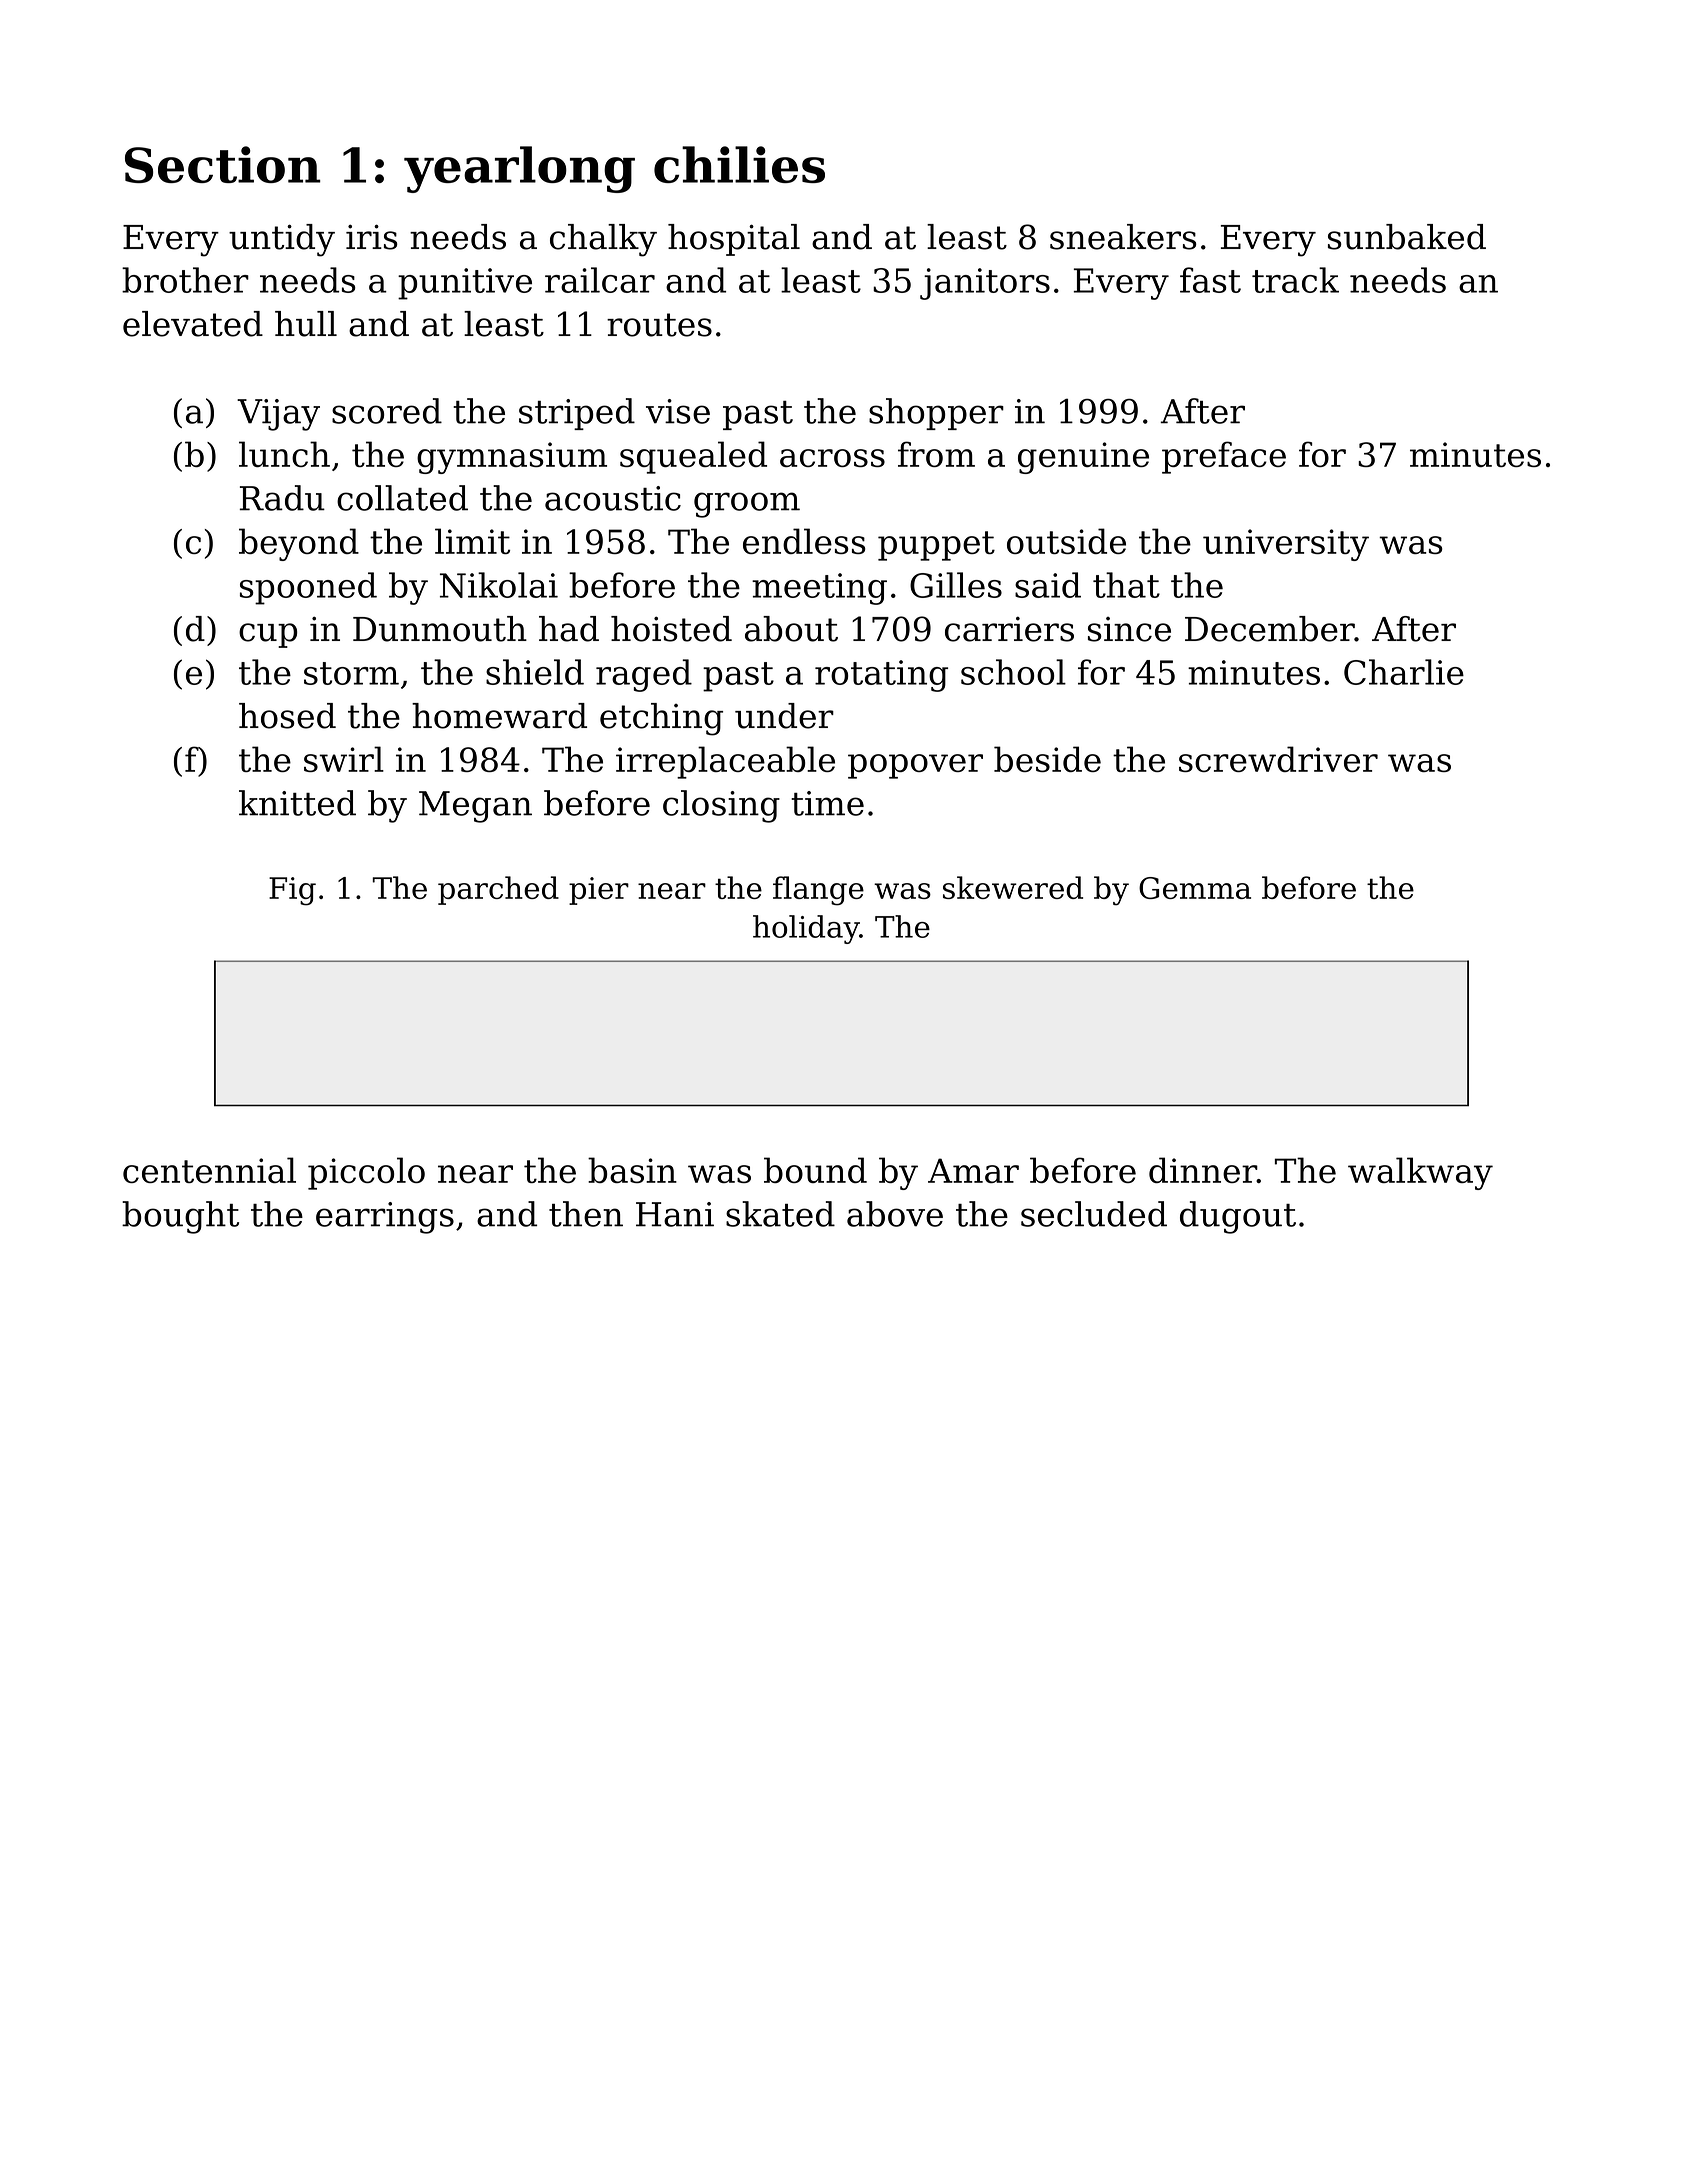 The height and width of the screenshot is (2178, 1683). I want to click on sunbaked, so click(1407, 237).
